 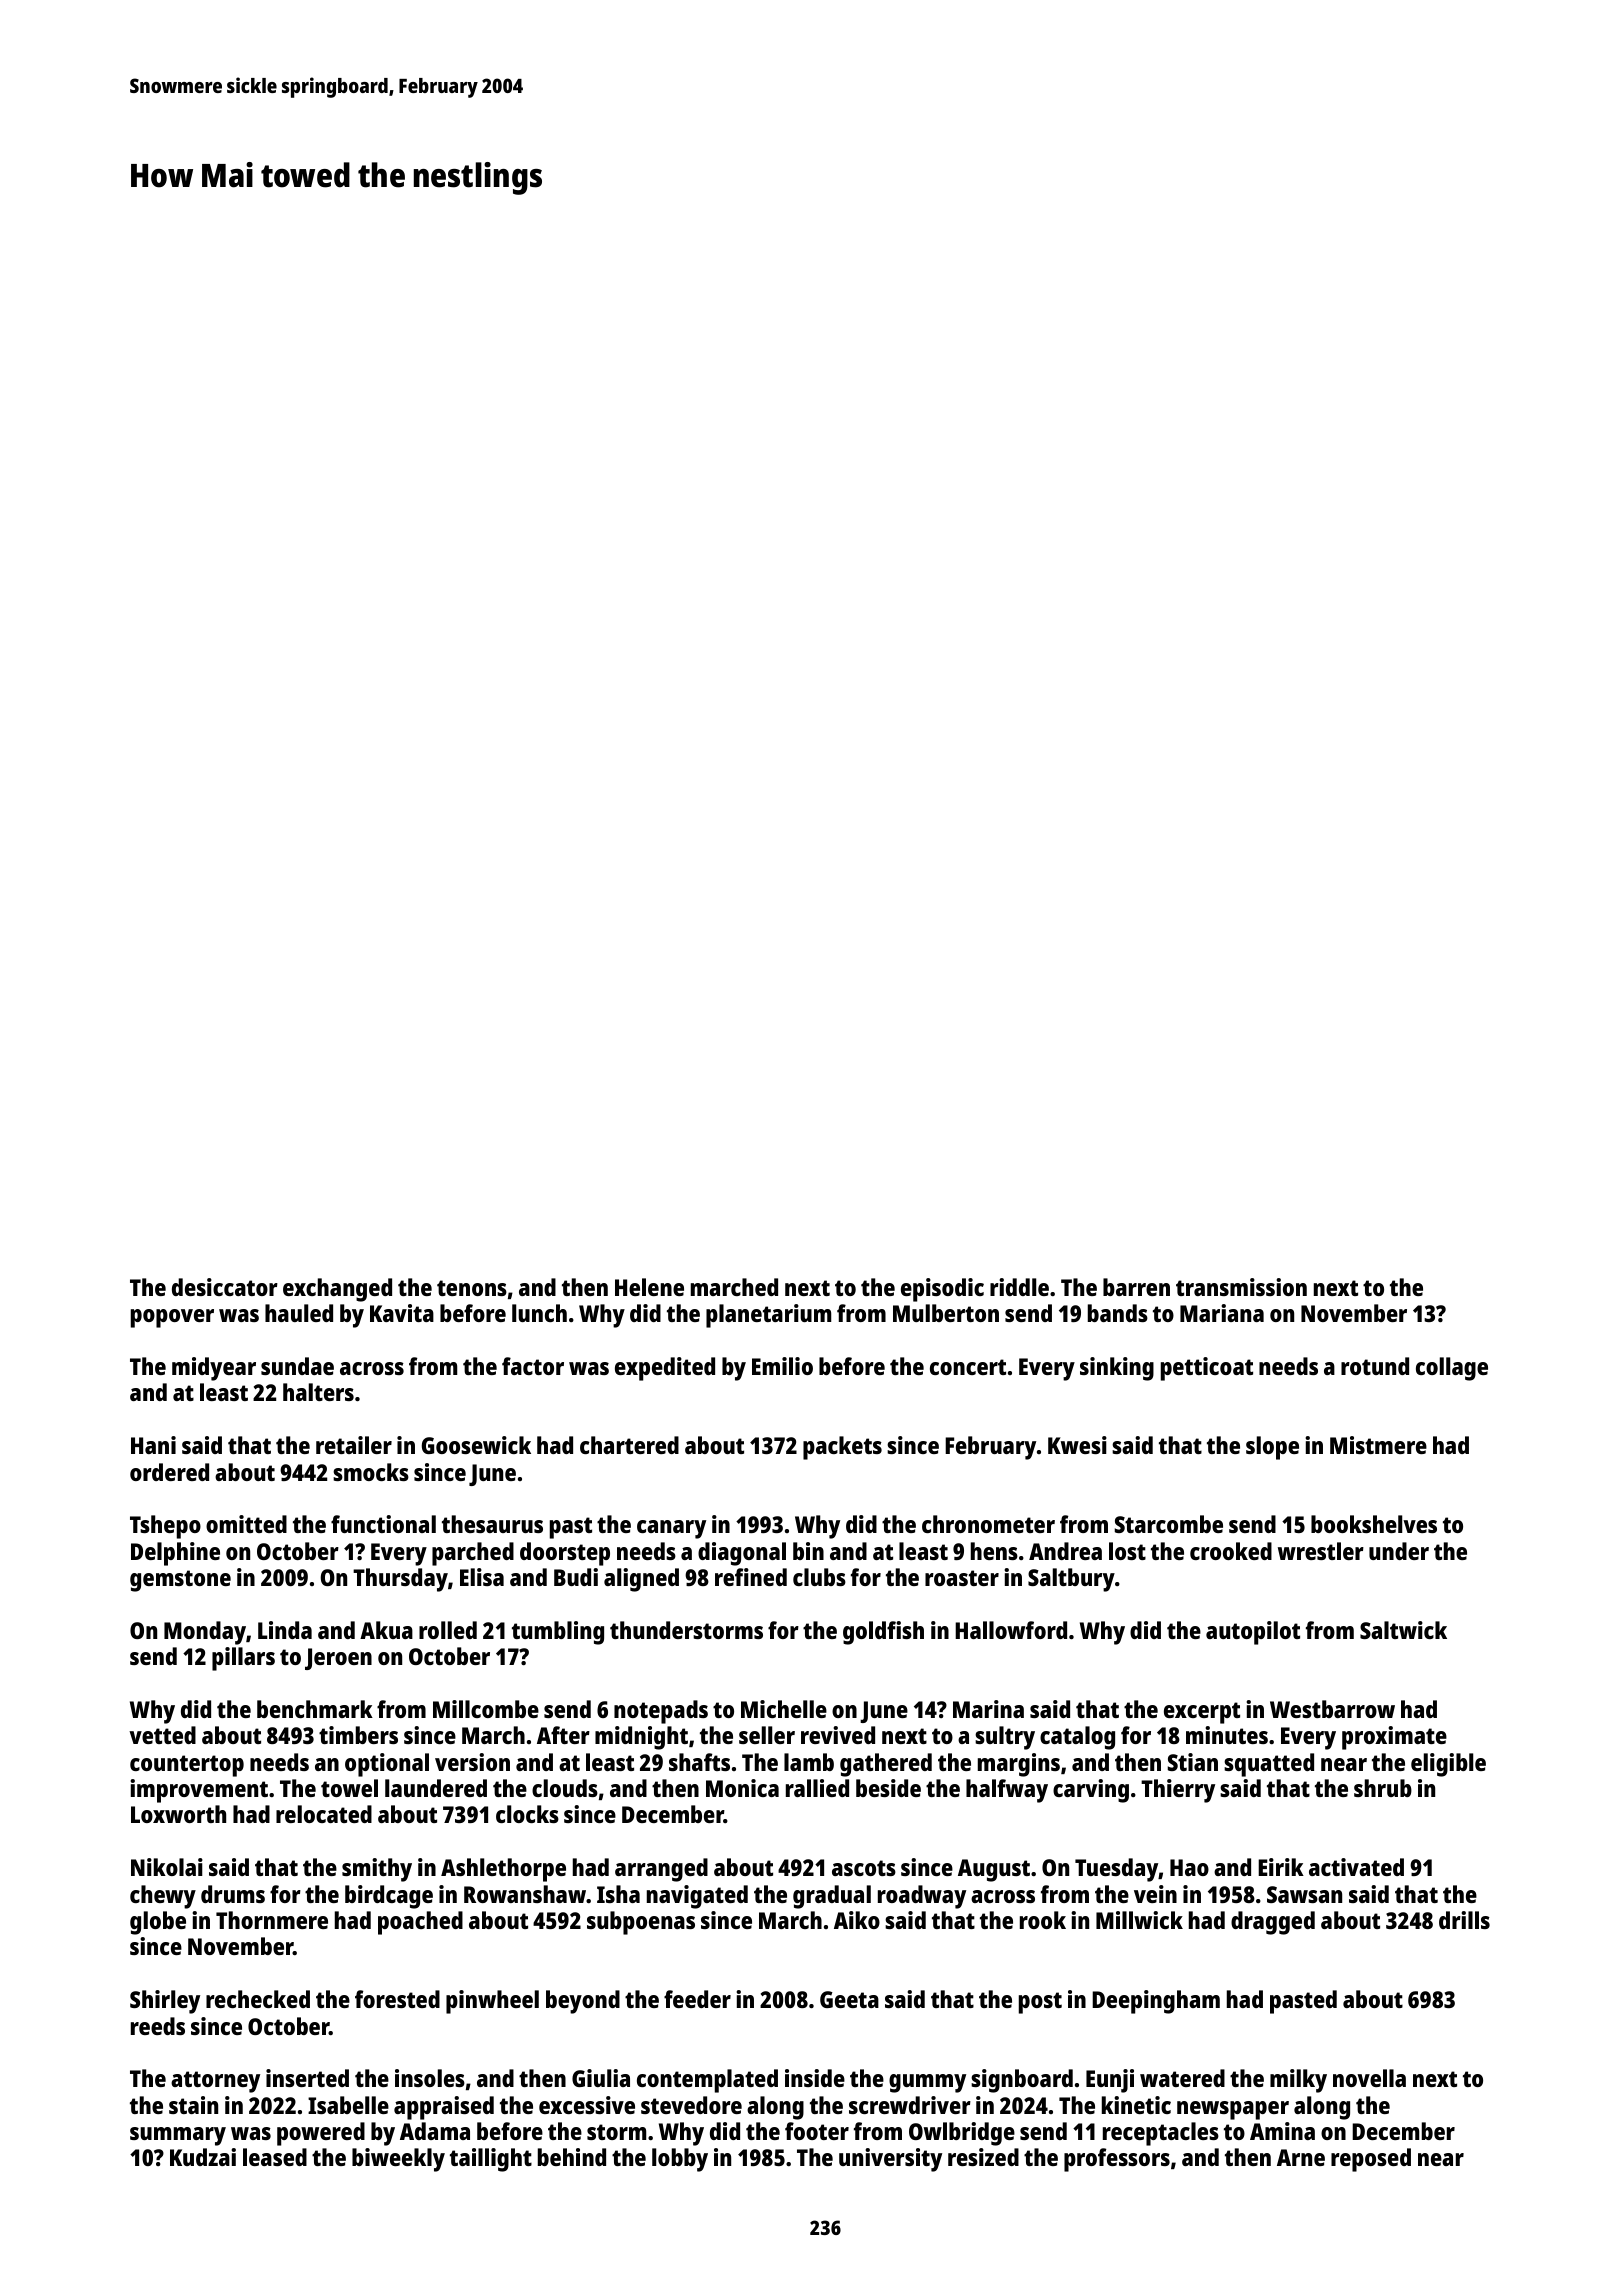 What do you see at coordinates (1464, 1920) in the page?
I see `drills` at bounding box center [1464, 1920].
